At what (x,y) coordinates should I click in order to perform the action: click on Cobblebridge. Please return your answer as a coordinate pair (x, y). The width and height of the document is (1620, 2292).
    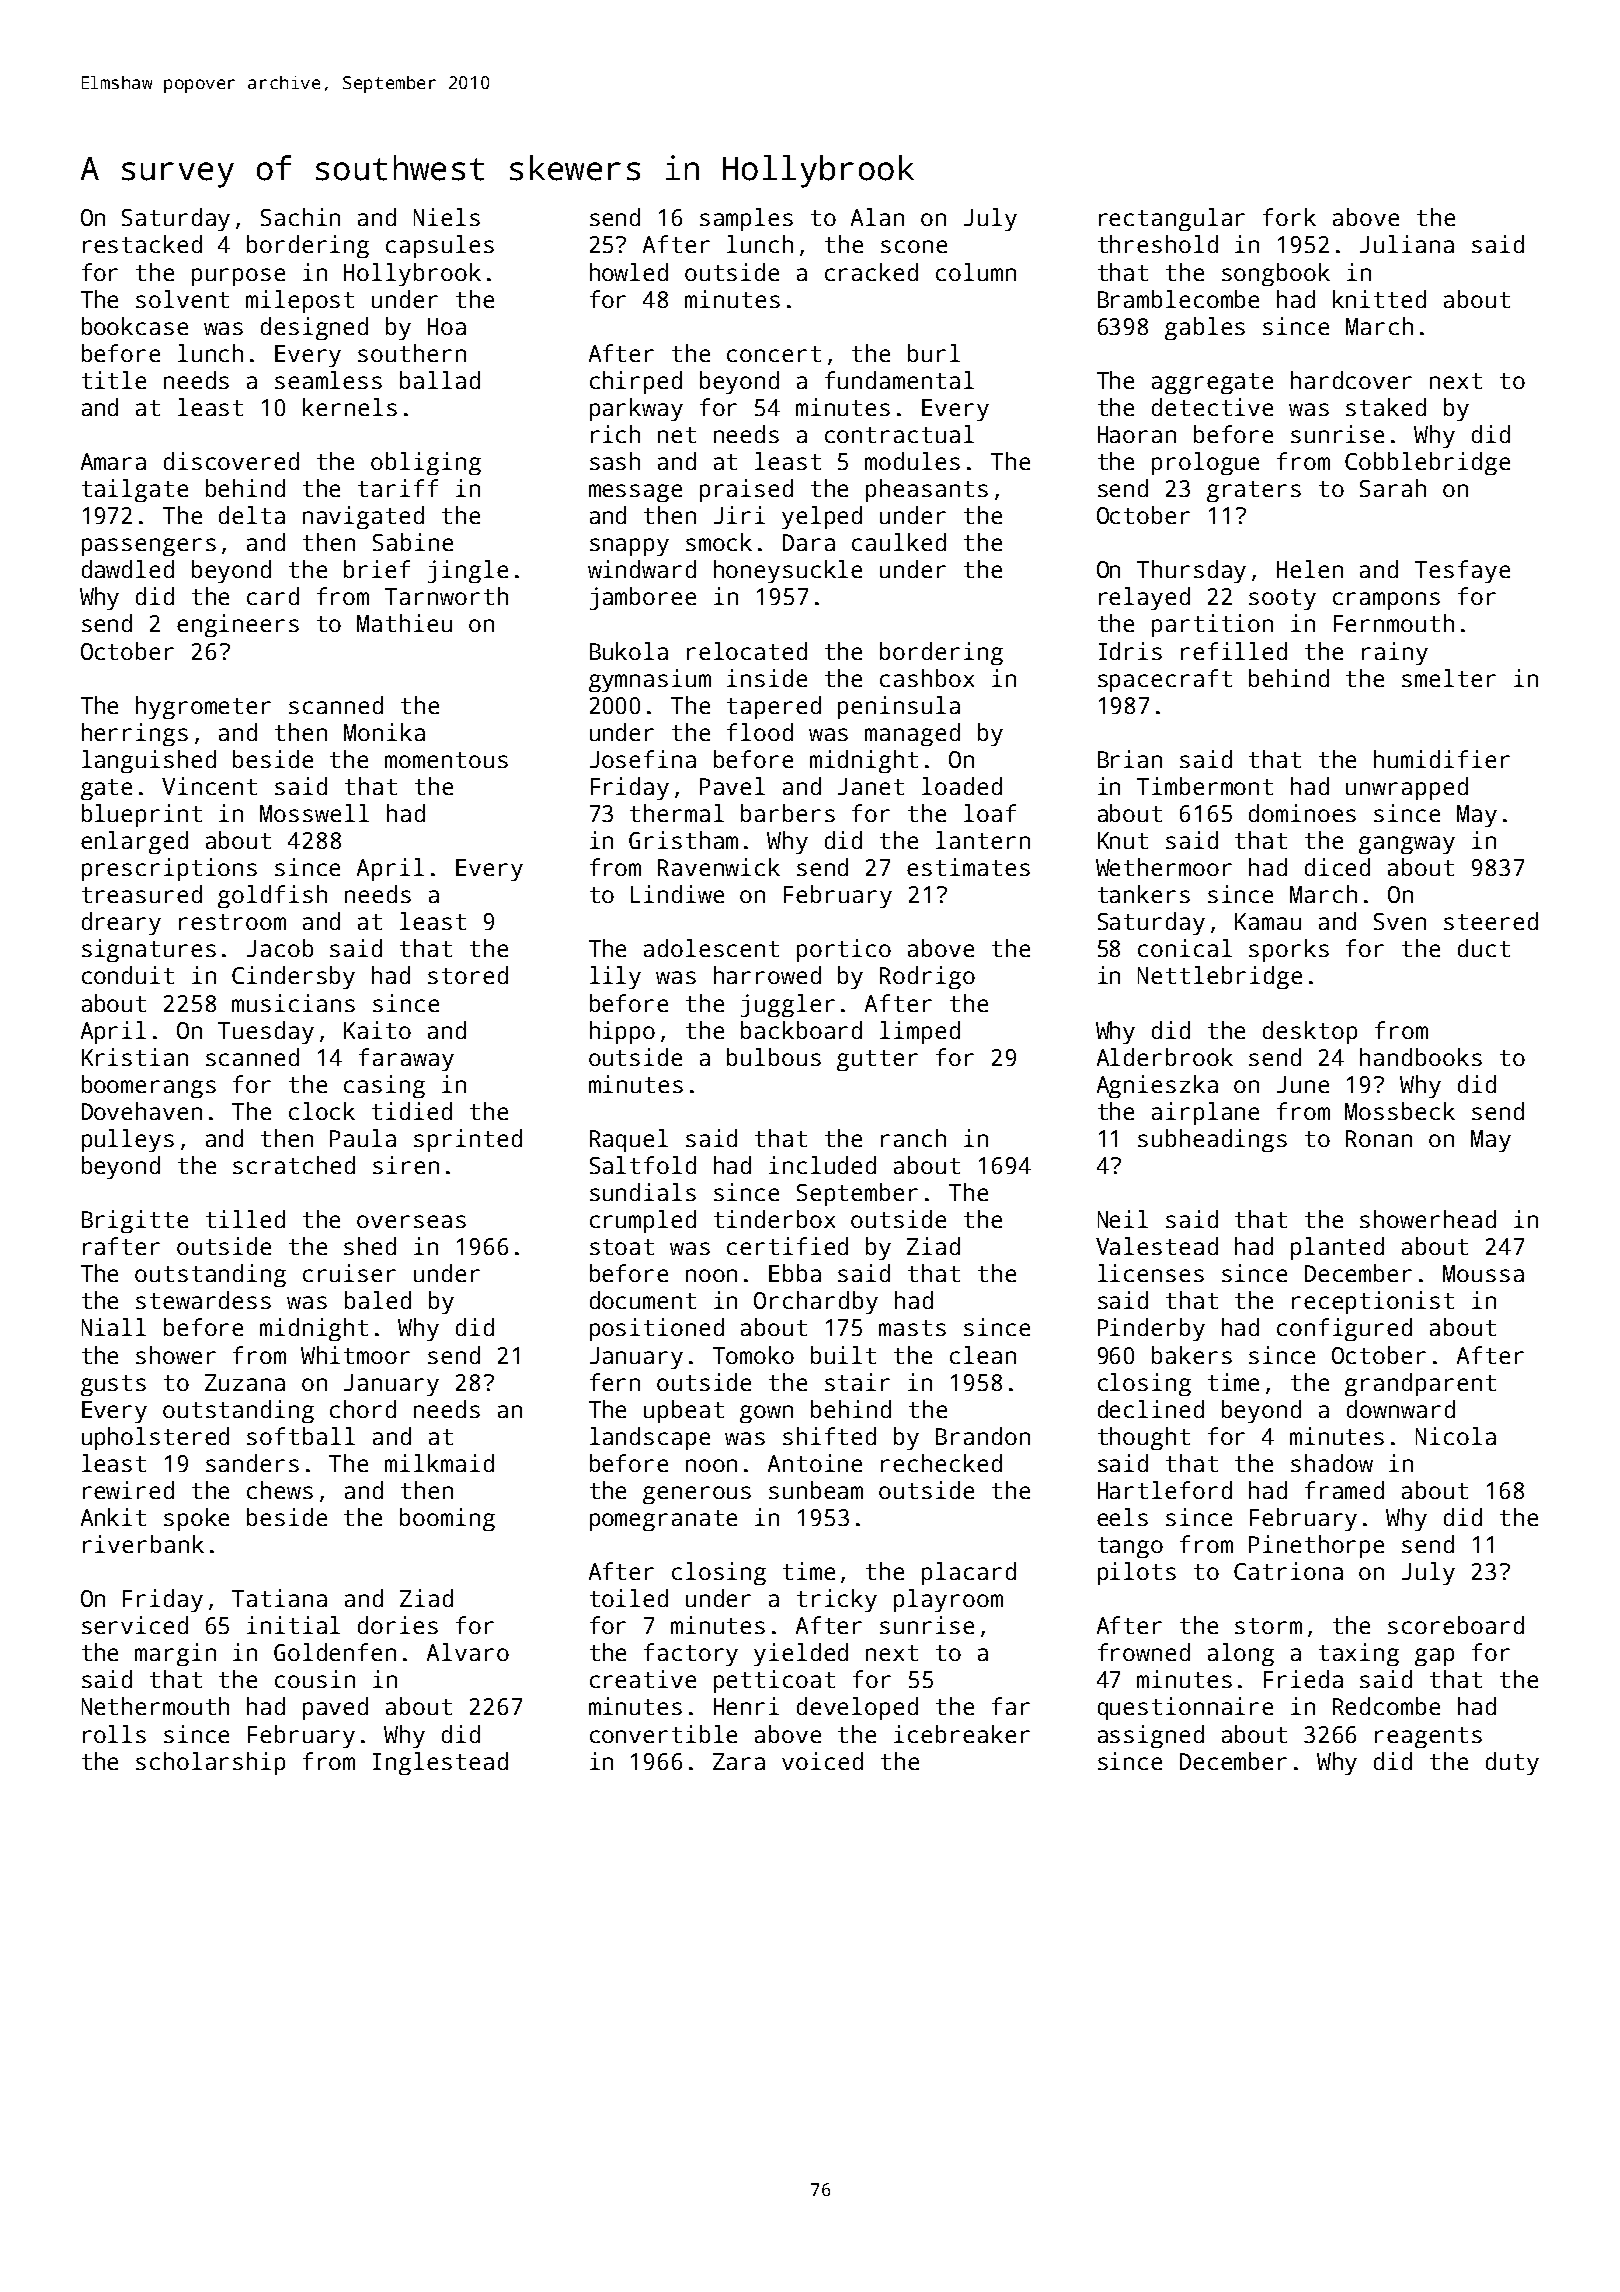
    Looking at the image, I should click on (1427, 463).
